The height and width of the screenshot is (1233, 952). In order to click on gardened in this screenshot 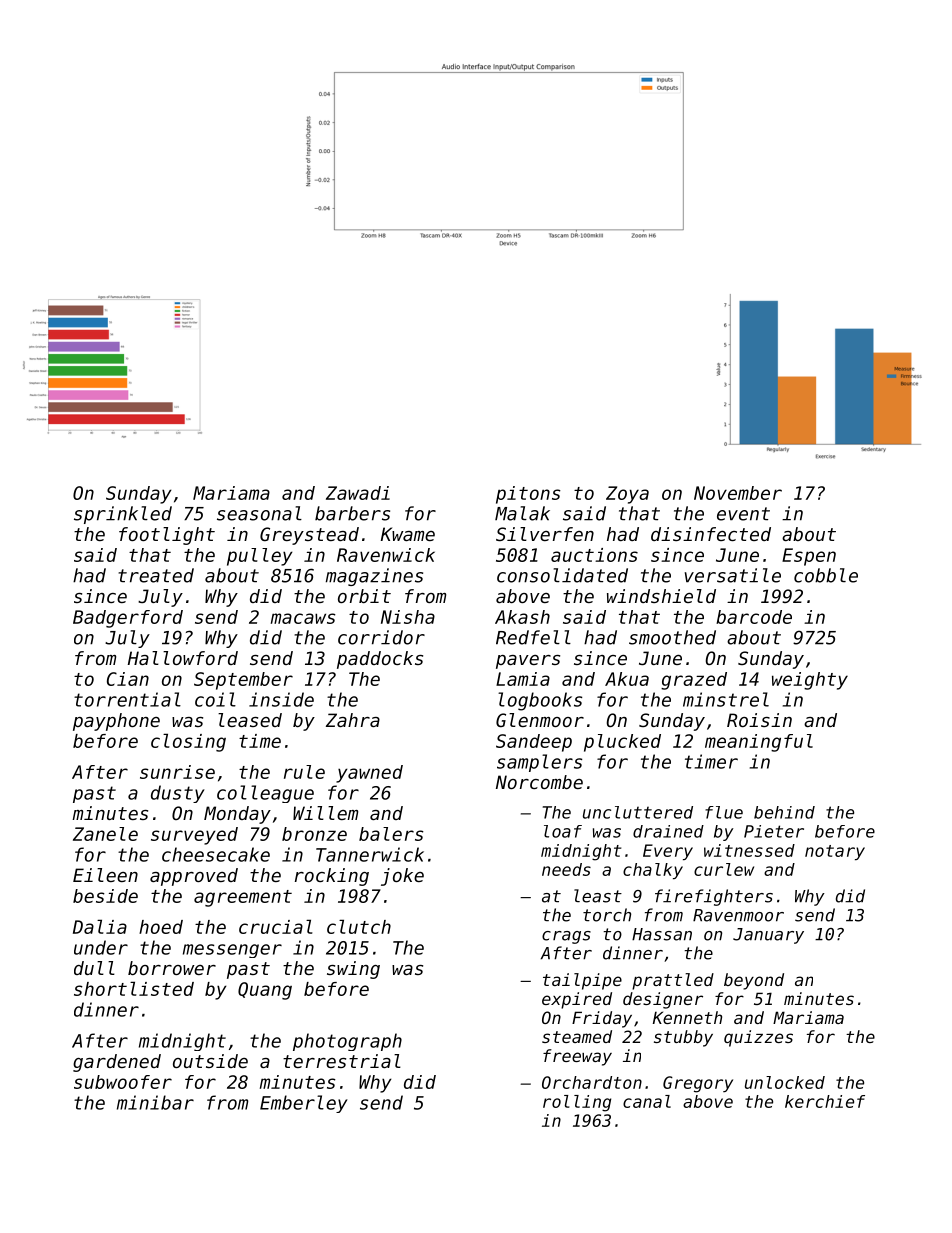, I will do `click(117, 1063)`.
